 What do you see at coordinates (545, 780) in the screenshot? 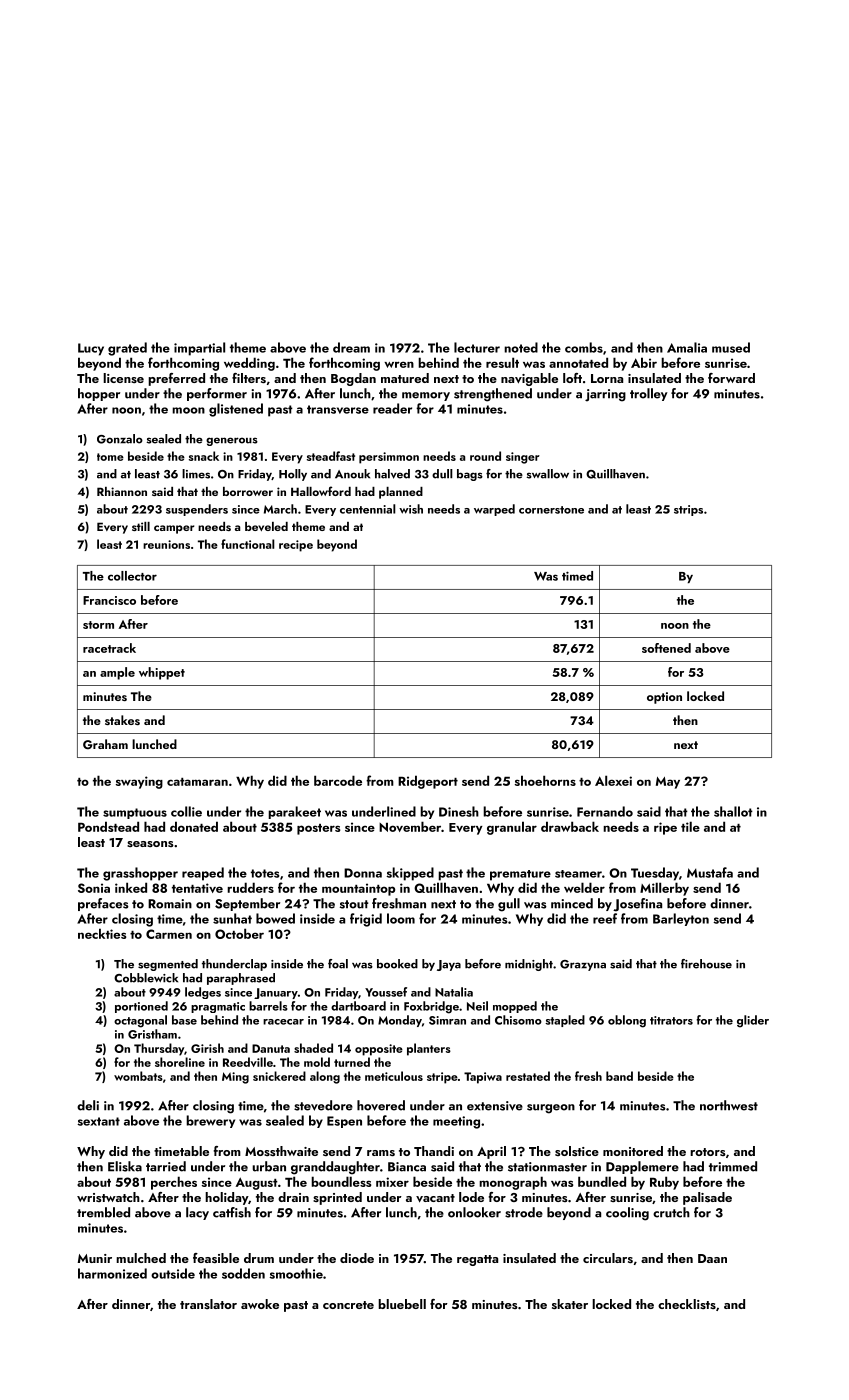
I see `shoehorns` at bounding box center [545, 780].
